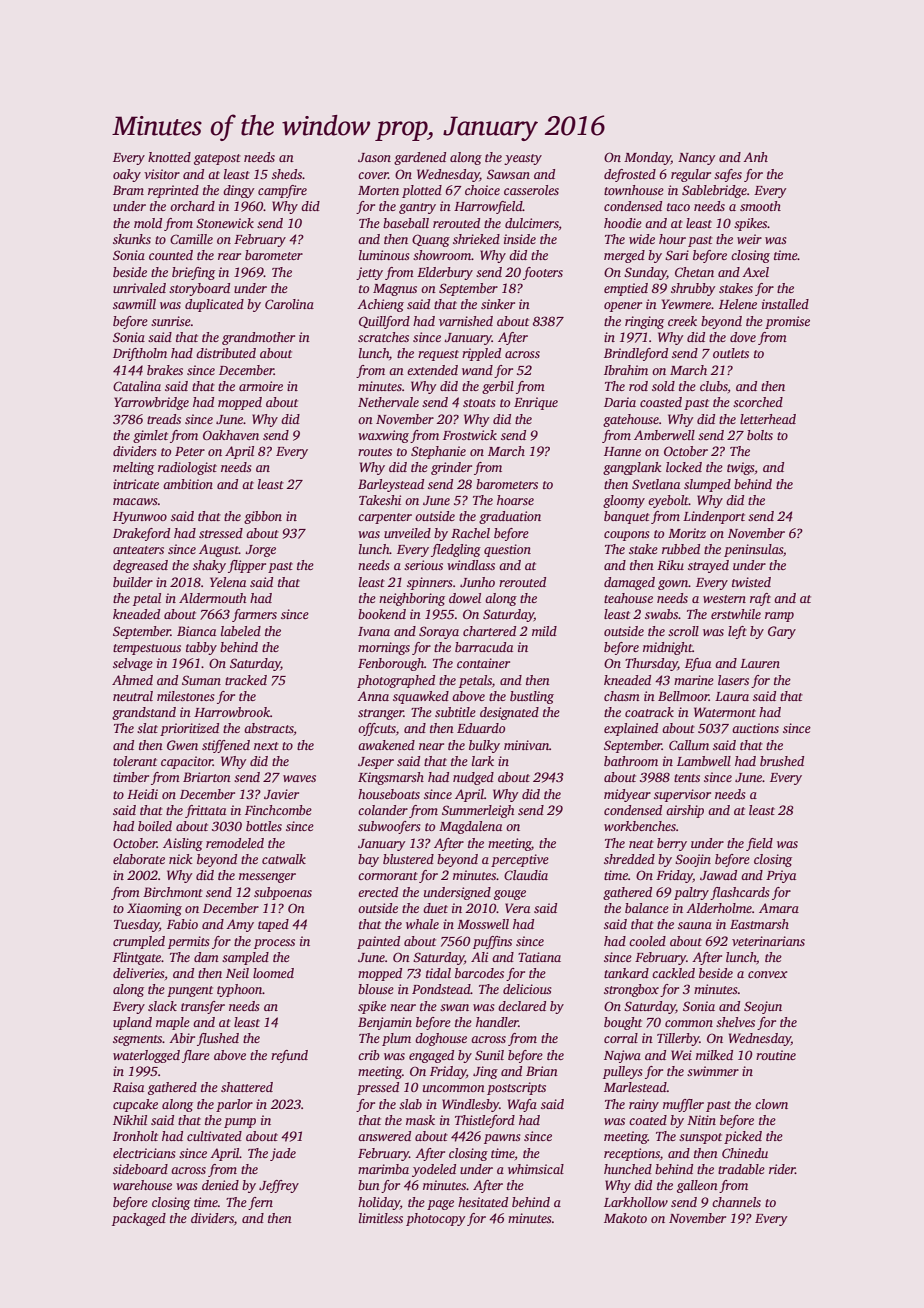 The image size is (924, 1308). Describe the element at coordinates (527, 989) in the screenshot. I see `delicious` at that location.
